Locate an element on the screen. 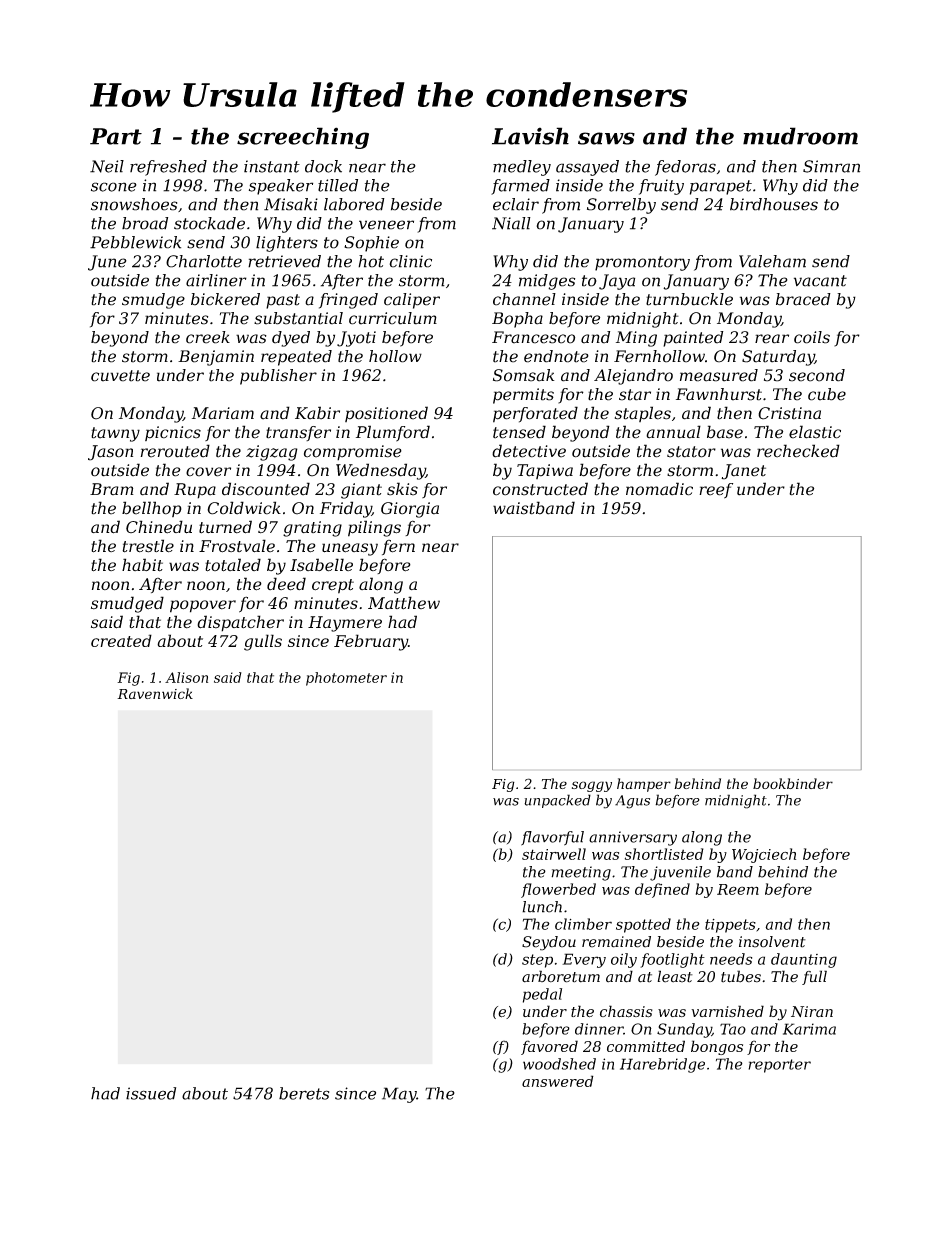 Image resolution: width=952 pixels, height=1233 pixels. issued is located at coordinates (151, 1093).
